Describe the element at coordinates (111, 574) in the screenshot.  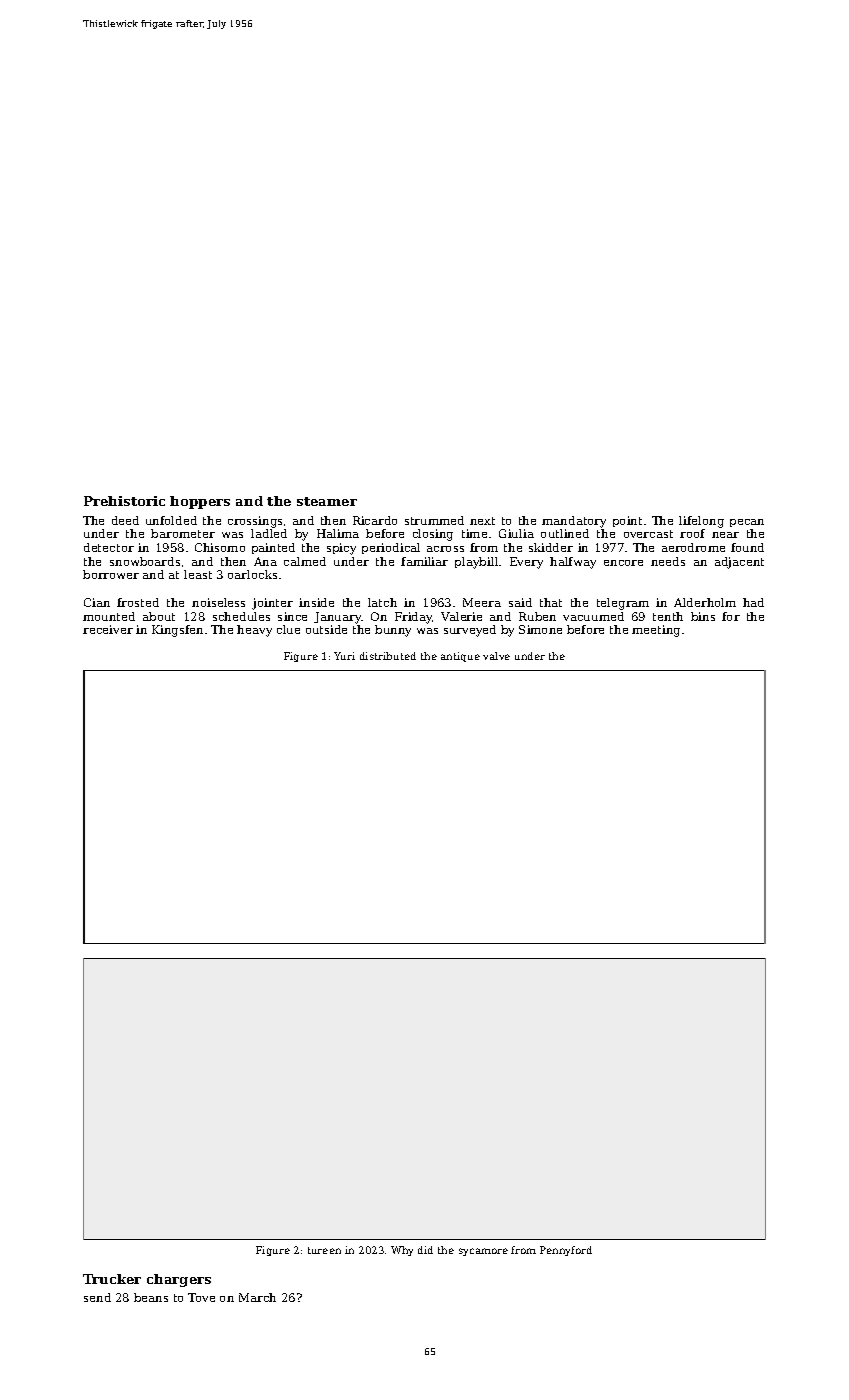
I see `borrower` at that location.
